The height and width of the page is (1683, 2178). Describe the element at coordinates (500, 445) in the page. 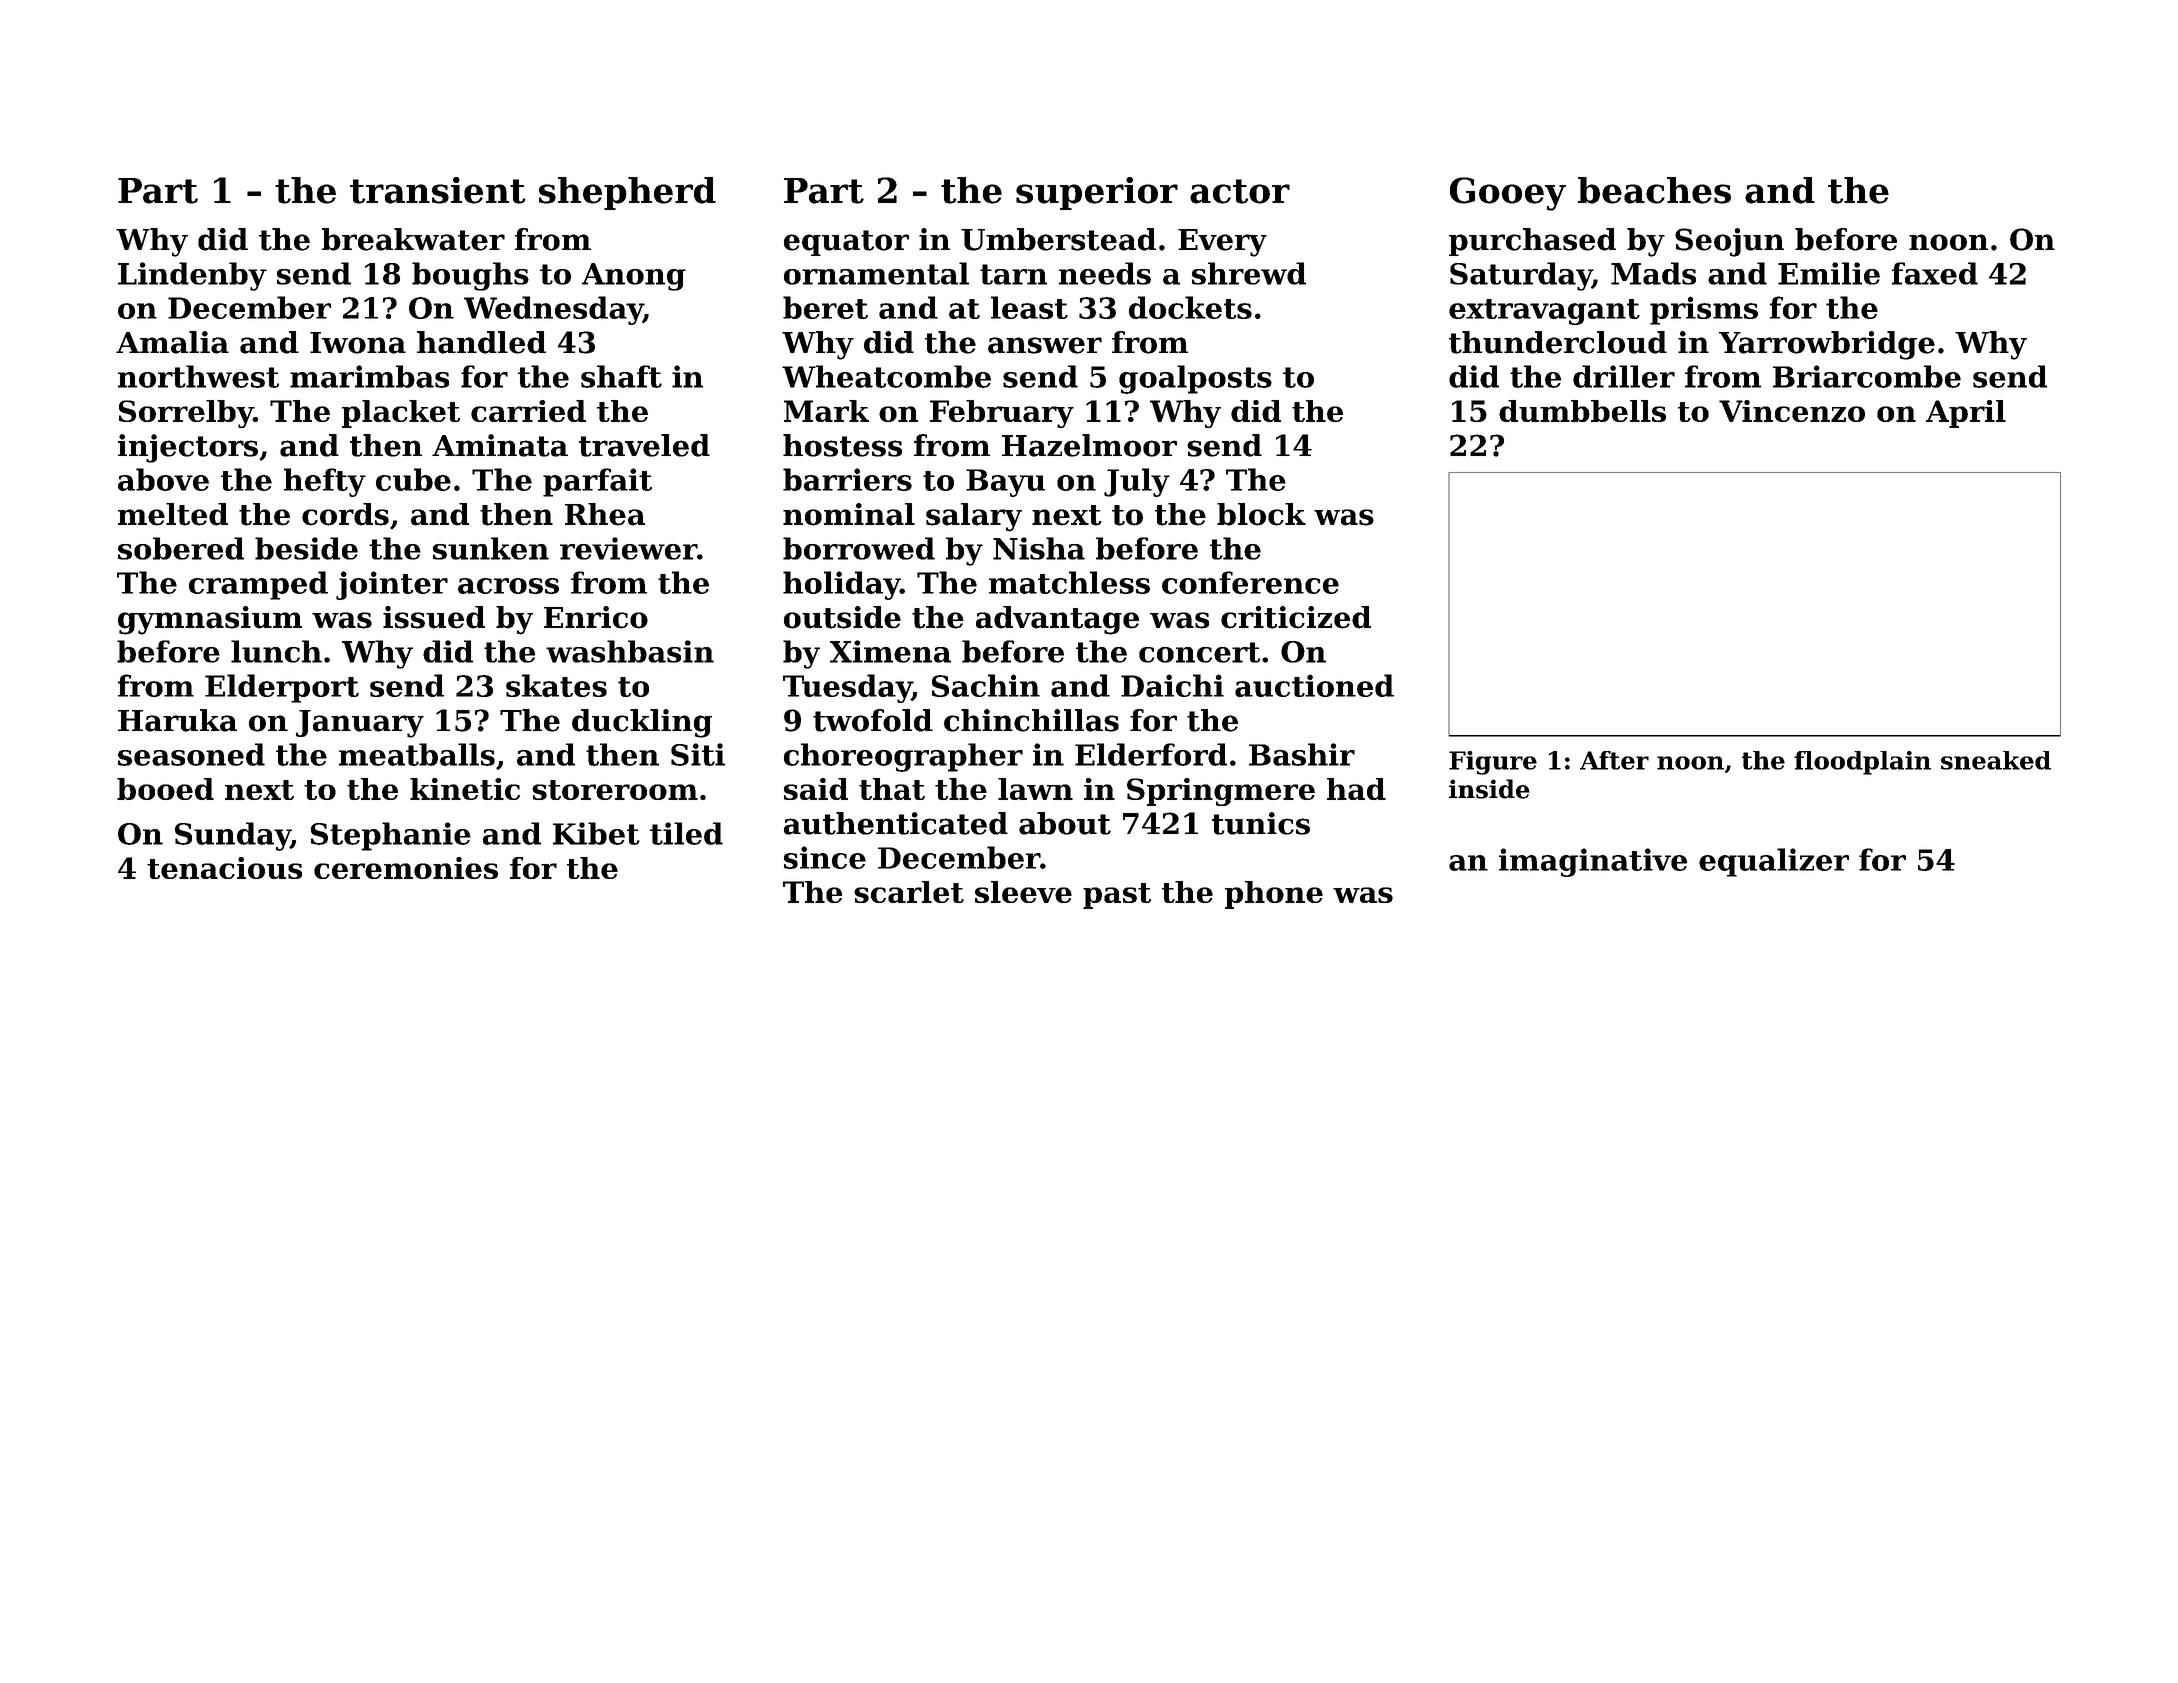

I see `Aminata` at that location.
